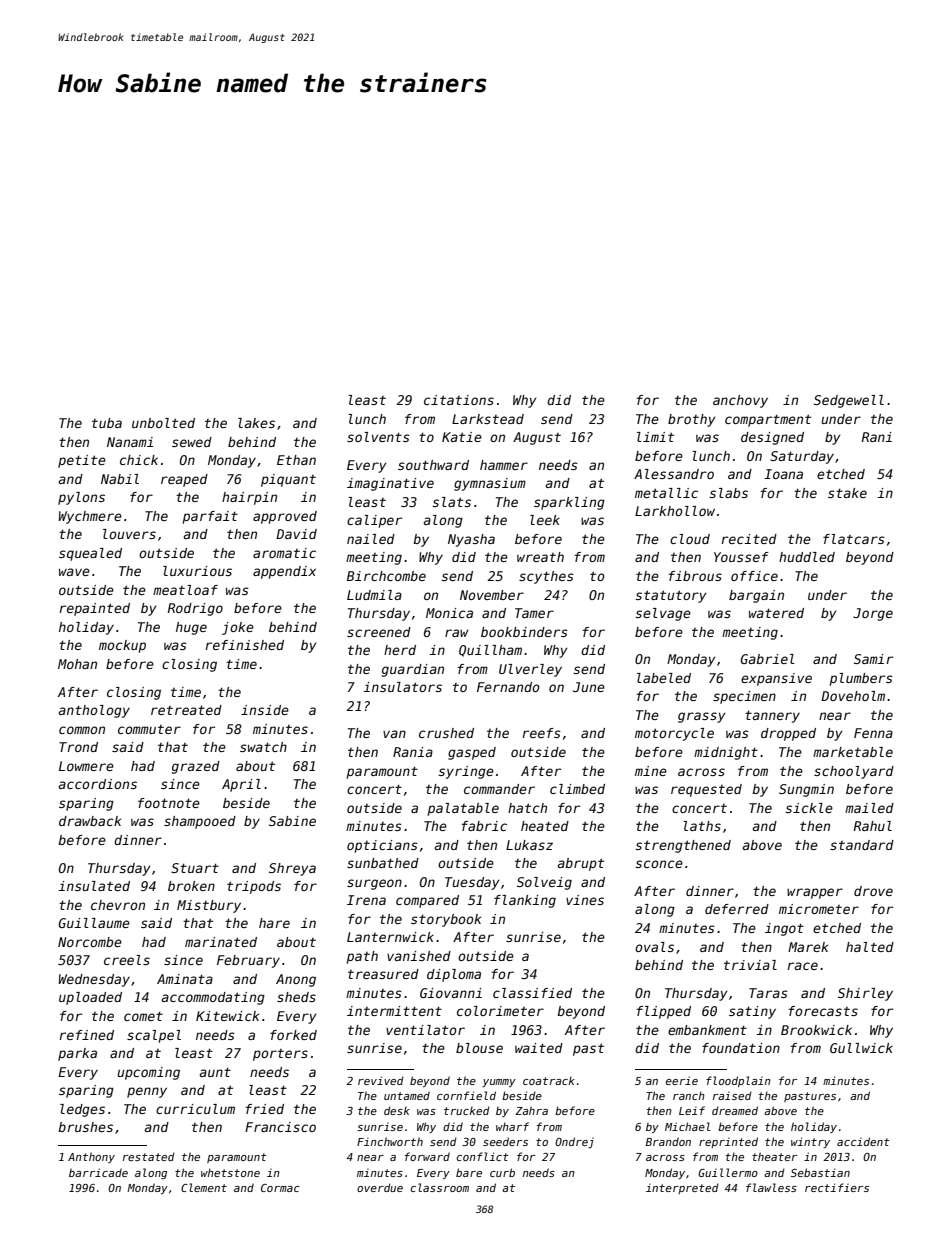 This page has width=952, height=1233. Describe the element at coordinates (664, 678) in the page. I see `labeled` at that location.
